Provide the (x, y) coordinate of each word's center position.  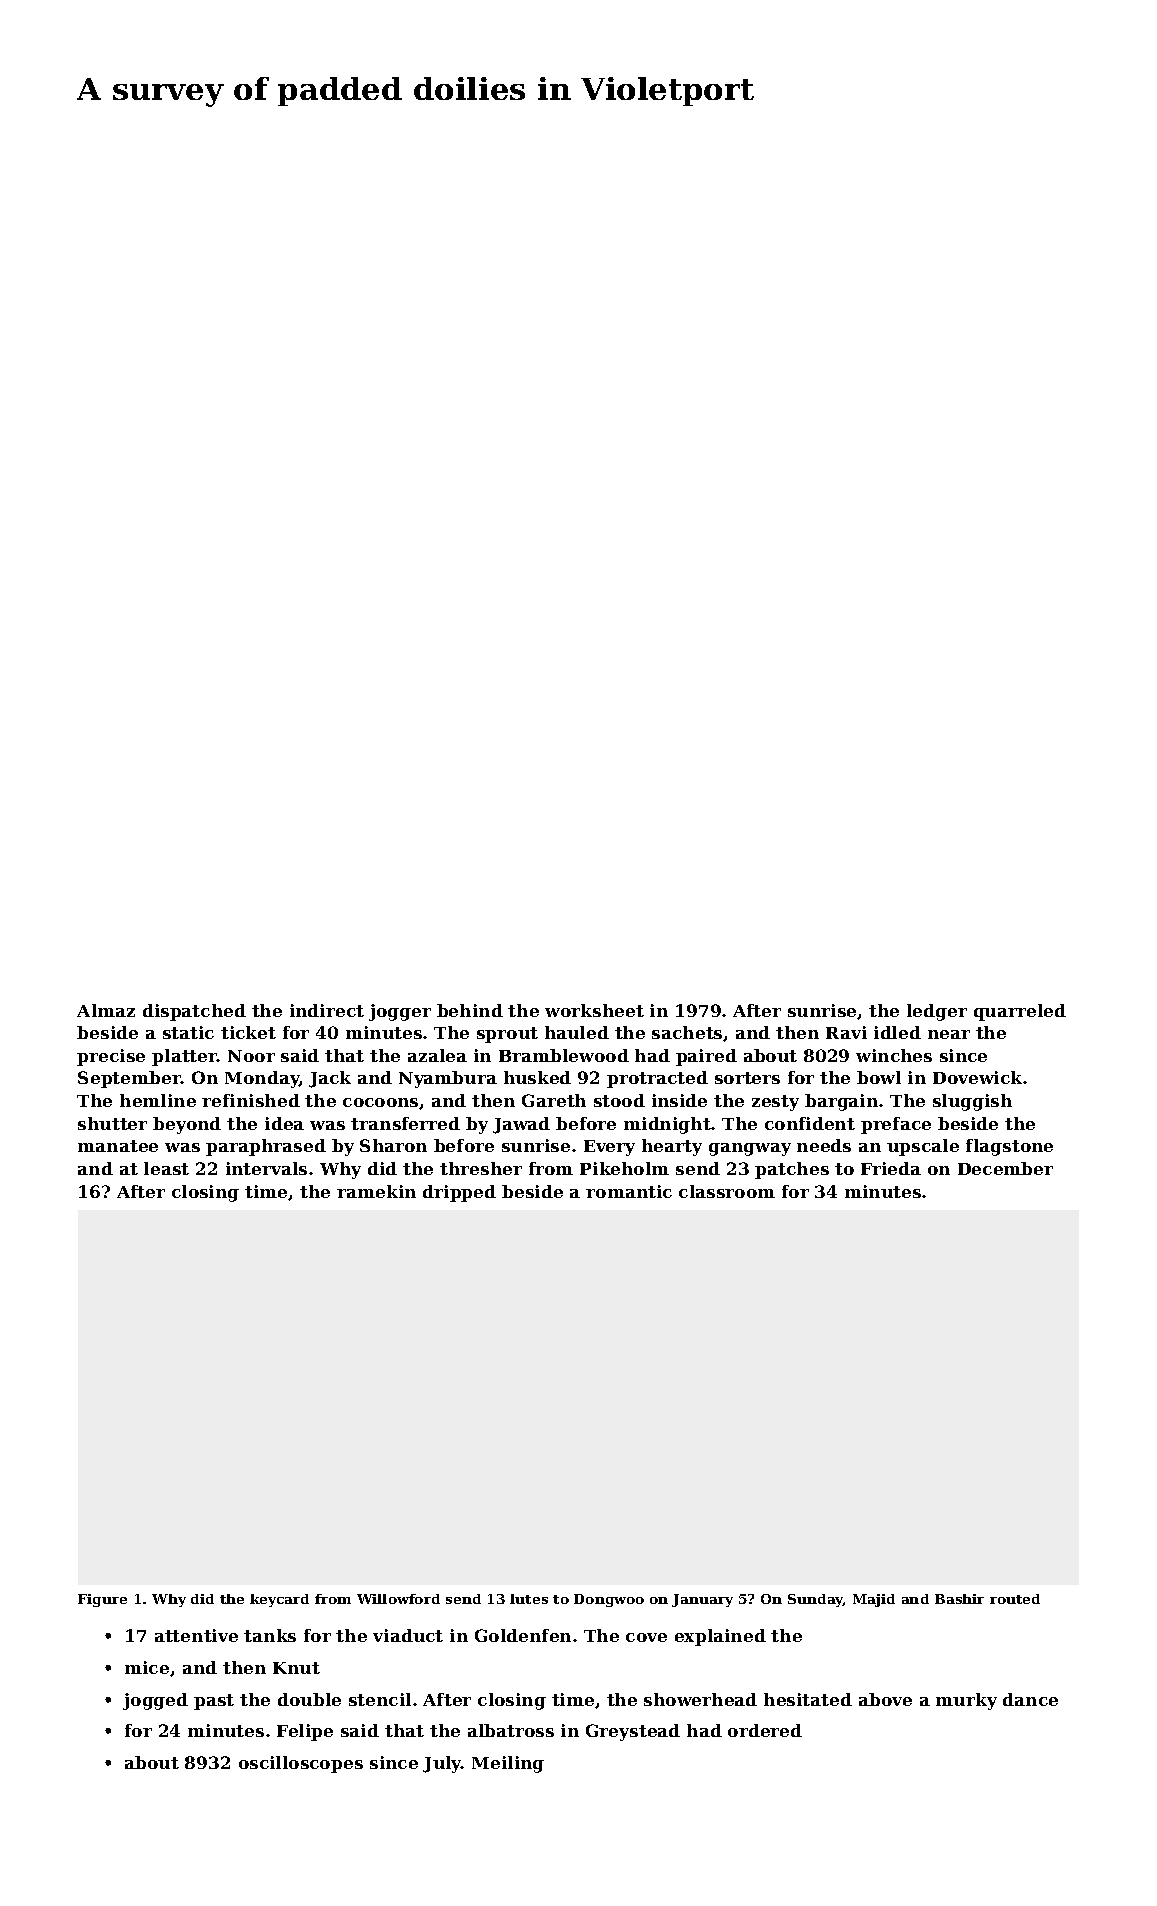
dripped (459, 1193)
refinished (251, 1100)
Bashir (959, 1599)
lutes (529, 1599)
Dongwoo (609, 1600)
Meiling (508, 1764)
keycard (279, 1600)
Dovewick (977, 1077)
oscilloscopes (301, 1764)
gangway (750, 1149)
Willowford (398, 1599)
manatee (118, 1146)
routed (1015, 1599)
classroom (727, 1191)
